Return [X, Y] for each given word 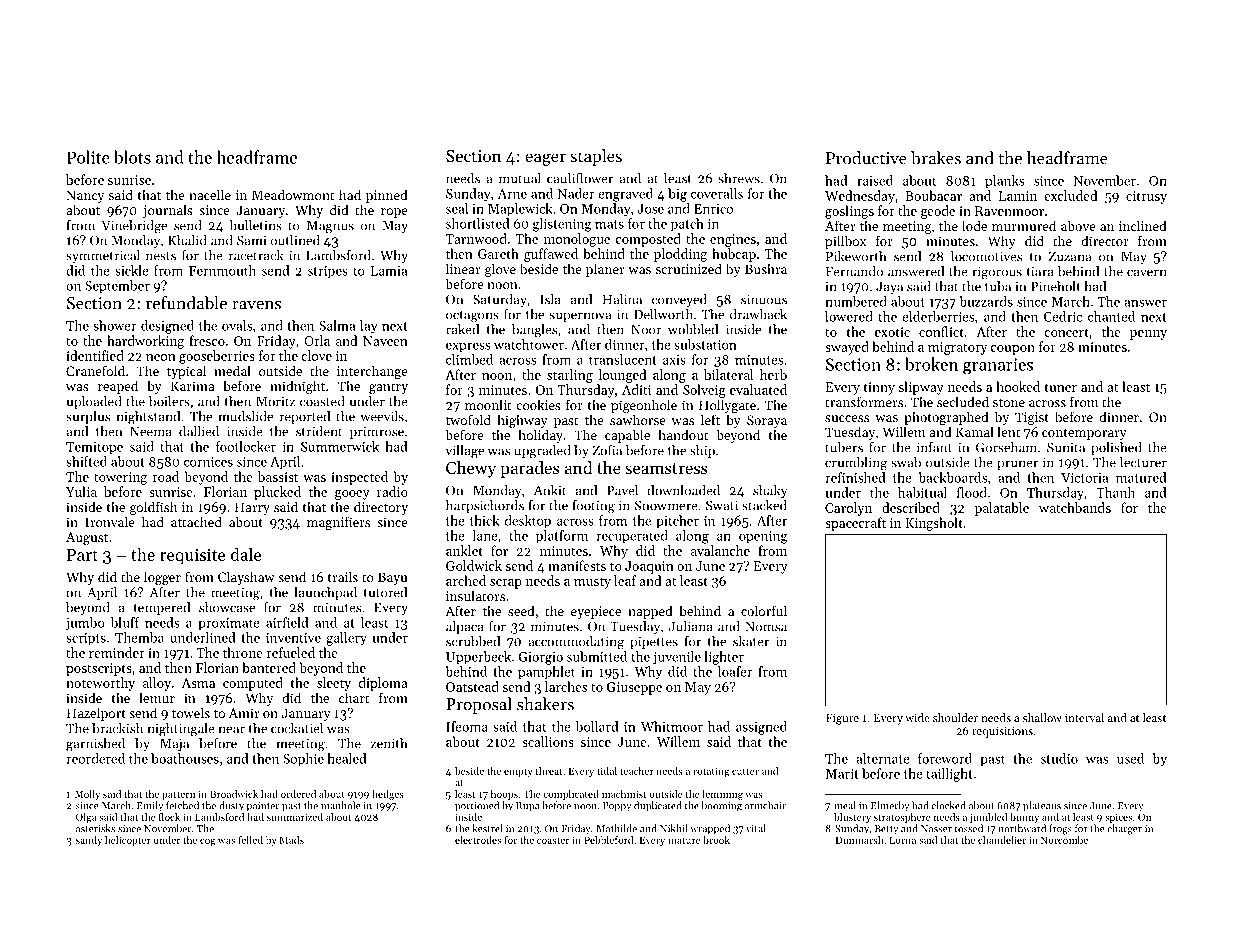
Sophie [303, 759]
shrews [739, 178]
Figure [842, 719]
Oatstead [472, 686]
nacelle [210, 194]
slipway [921, 388]
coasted [322, 401]
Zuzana [1069, 257]
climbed [469, 359]
